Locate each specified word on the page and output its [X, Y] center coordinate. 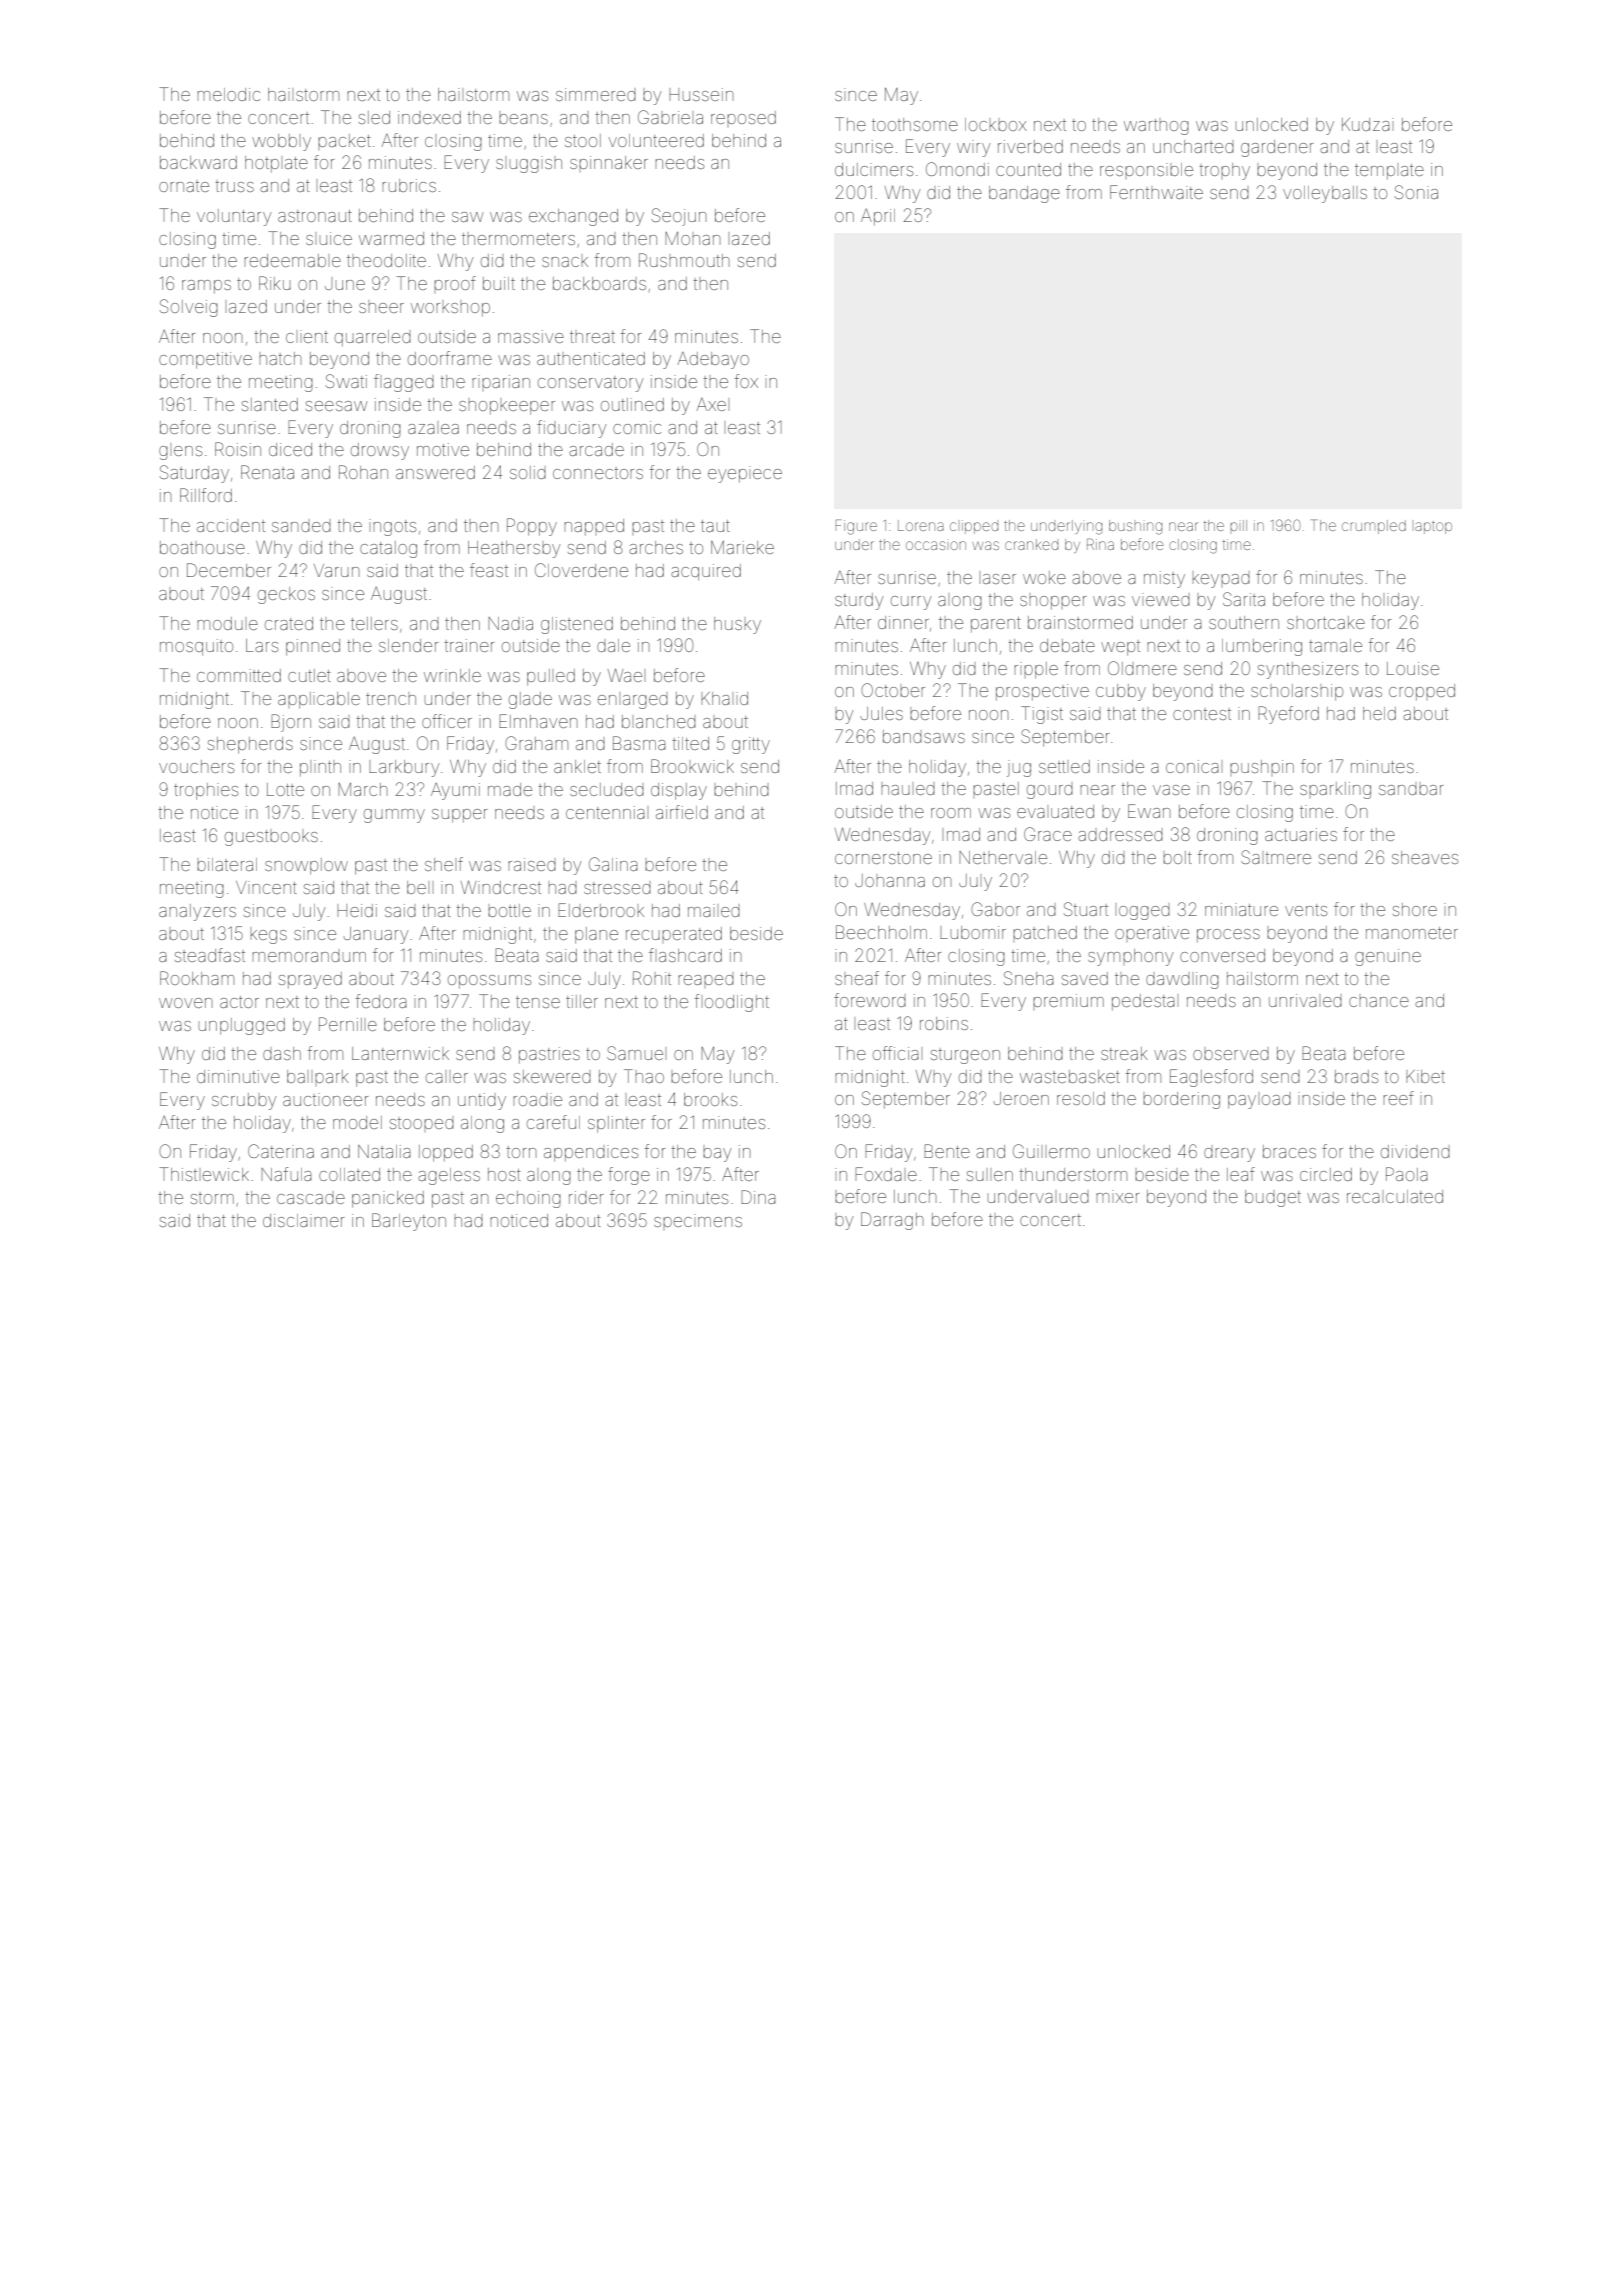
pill [1238, 525]
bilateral [227, 864]
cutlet [309, 675]
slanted [270, 404]
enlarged [633, 702]
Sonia [1416, 192]
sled [374, 117]
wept [1120, 648]
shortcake [1326, 622]
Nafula [286, 1174]
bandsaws [924, 736]
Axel [711, 404]
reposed [743, 117]
